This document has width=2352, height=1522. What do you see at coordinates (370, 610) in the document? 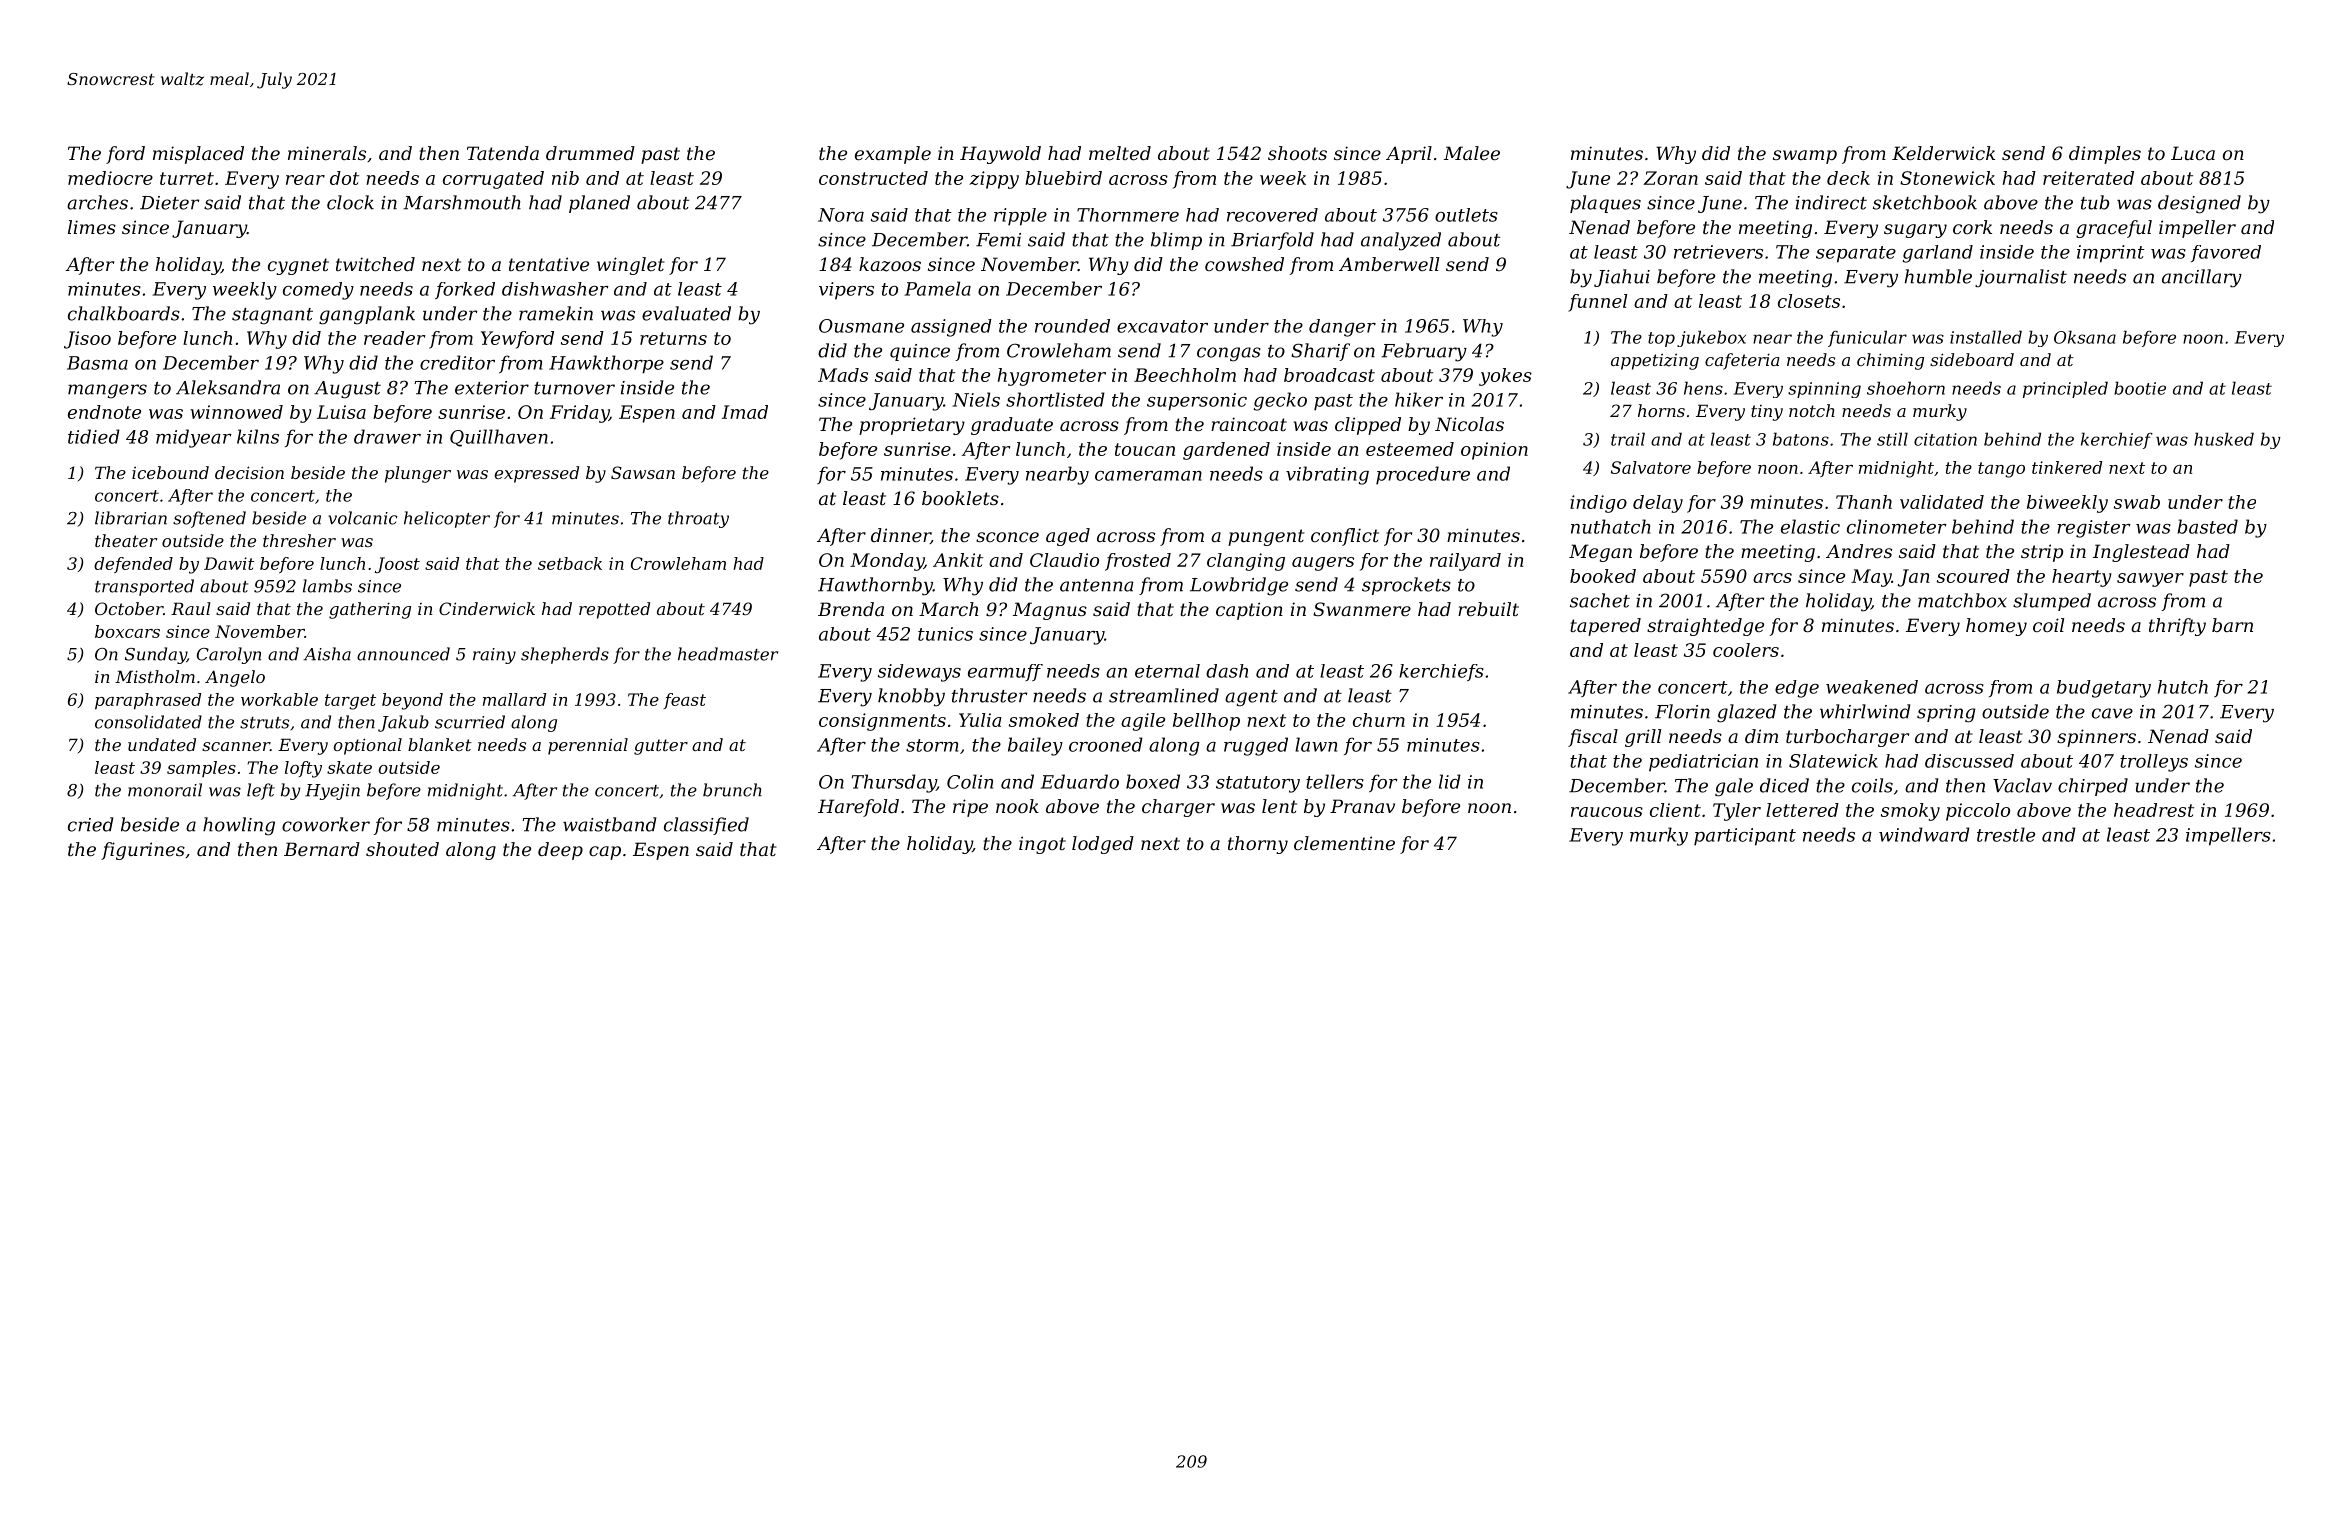
I see `gathering` at bounding box center [370, 610].
